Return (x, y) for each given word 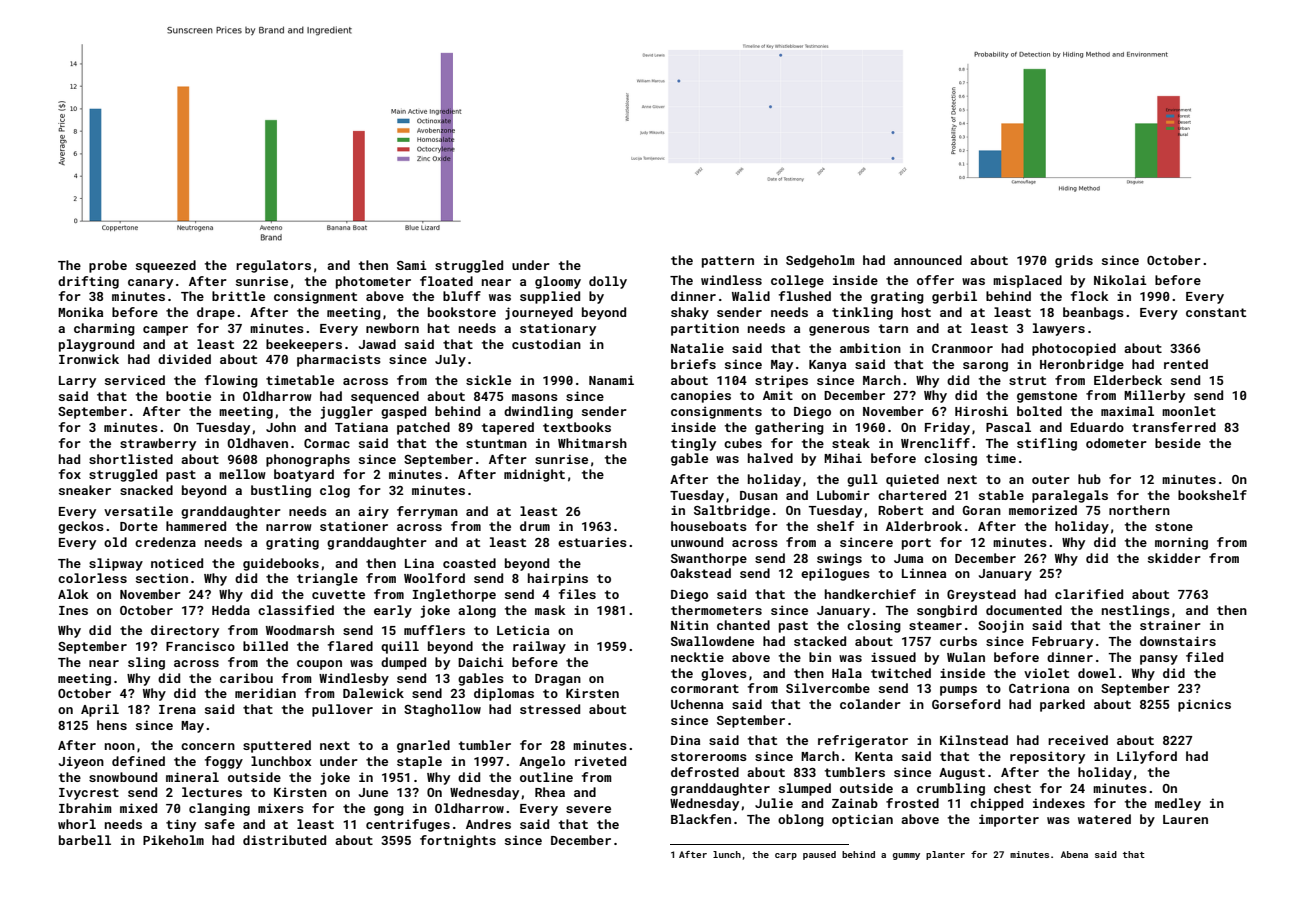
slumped (805, 789)
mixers (281, 808)
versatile (138, 511)
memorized (1043, 510)
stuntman (496, 443)
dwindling (538, 412)
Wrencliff (935, 443)
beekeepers (304, 345)
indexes (1059, 803)
